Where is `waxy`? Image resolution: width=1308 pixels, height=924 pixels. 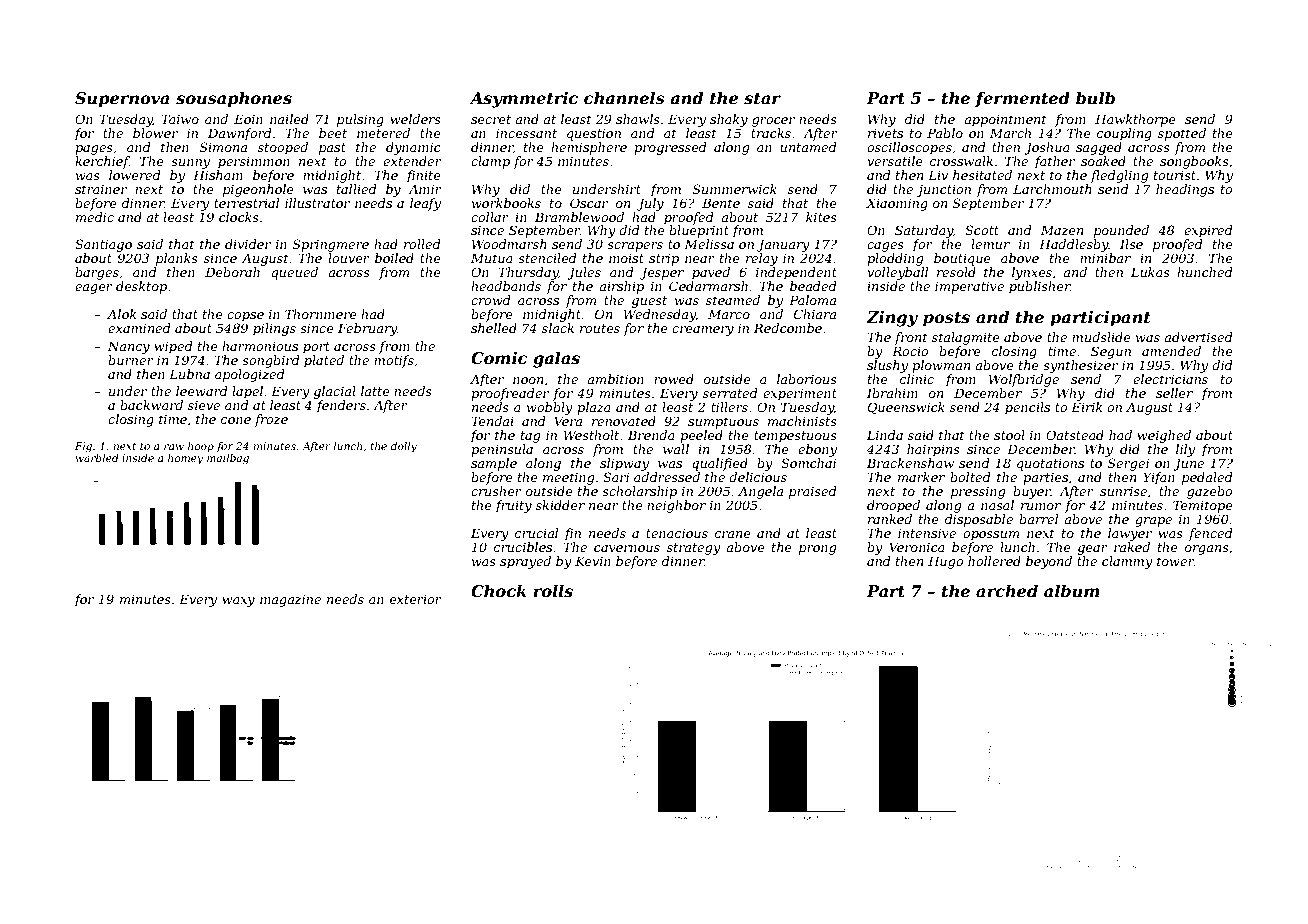
waxy is located at coordinates (238, 602).
